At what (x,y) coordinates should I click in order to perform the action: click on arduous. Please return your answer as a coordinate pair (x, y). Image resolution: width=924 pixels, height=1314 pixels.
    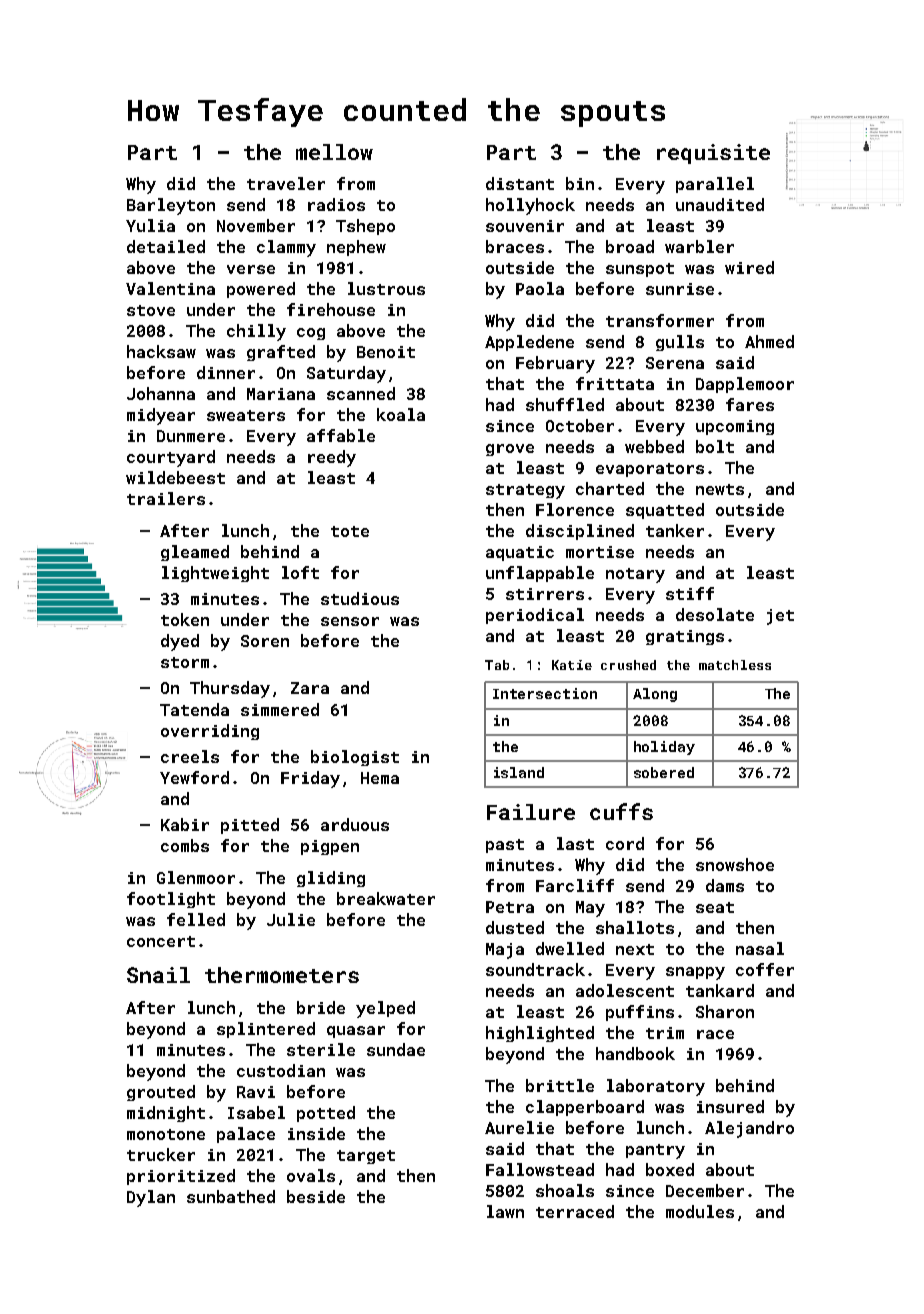
    Looking at the image, I should click on (355, 824).
